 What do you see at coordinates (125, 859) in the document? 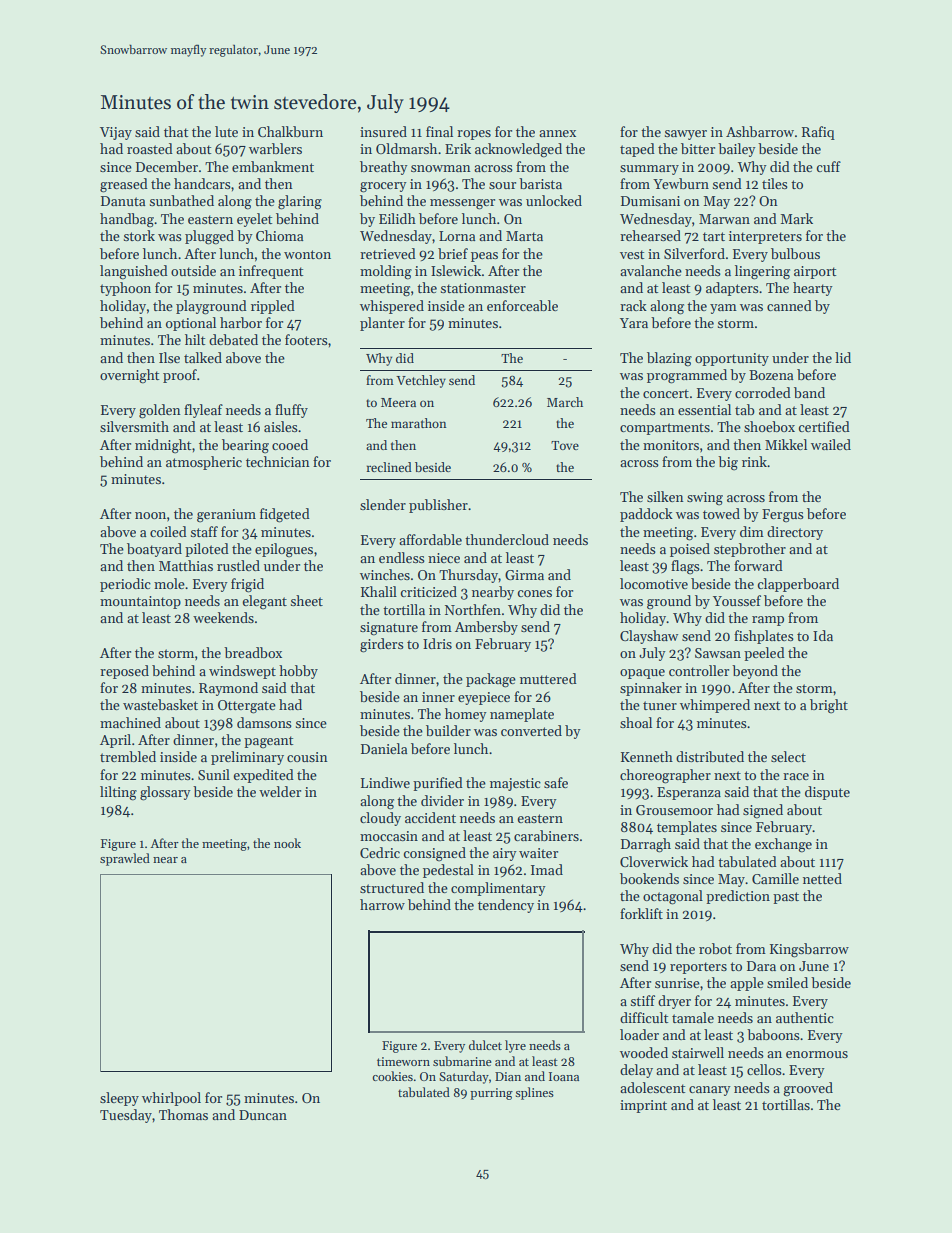
I see `sprawled` at bounding box center [125, 859].
